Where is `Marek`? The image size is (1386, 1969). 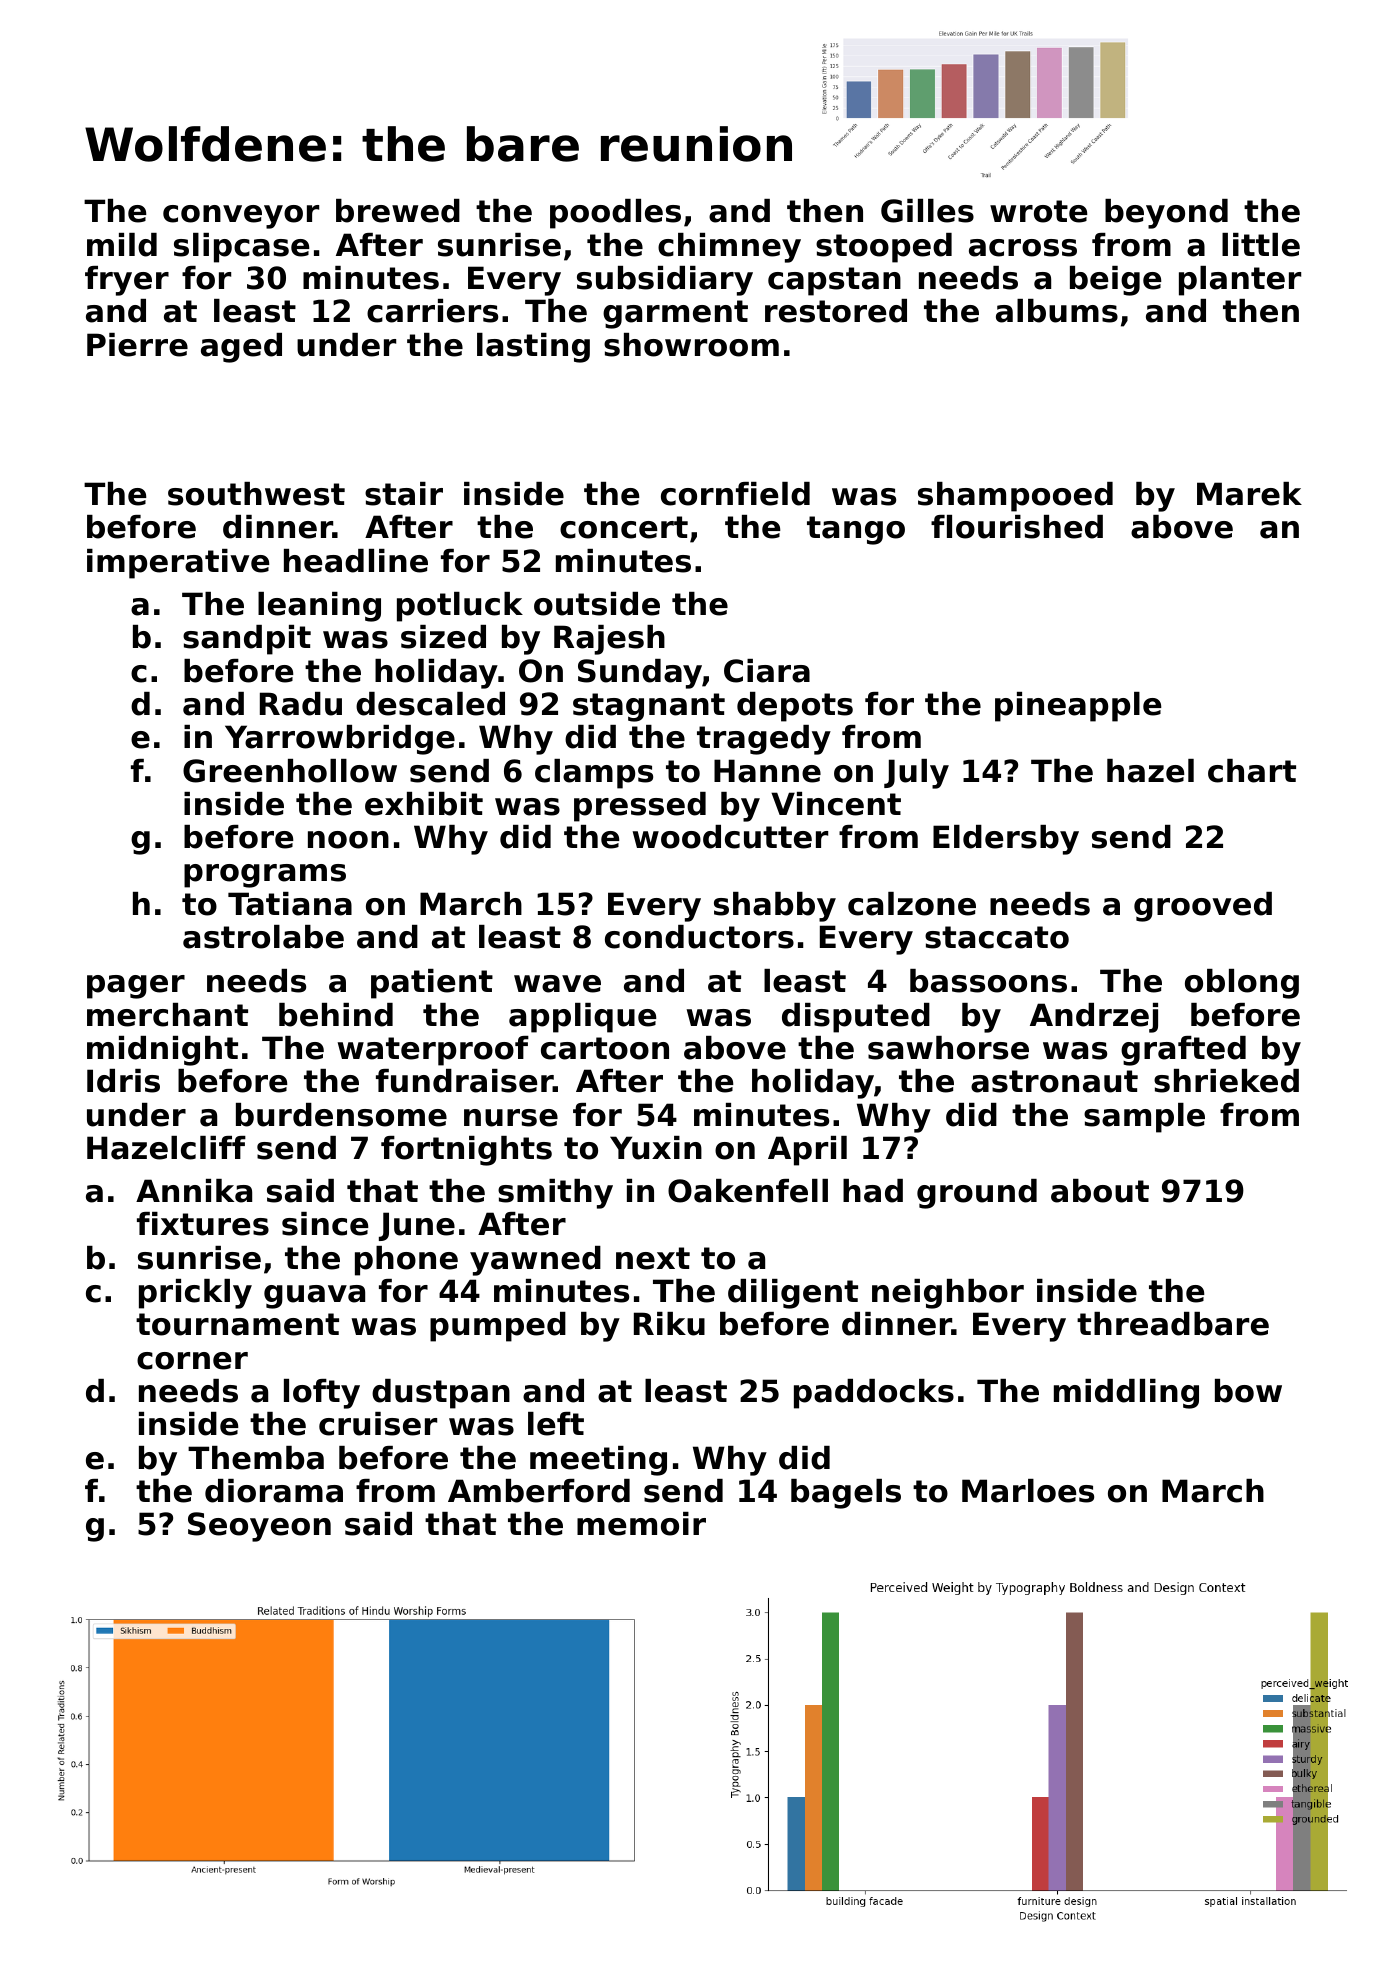
Marek is located at coordinates (1249, 494).
